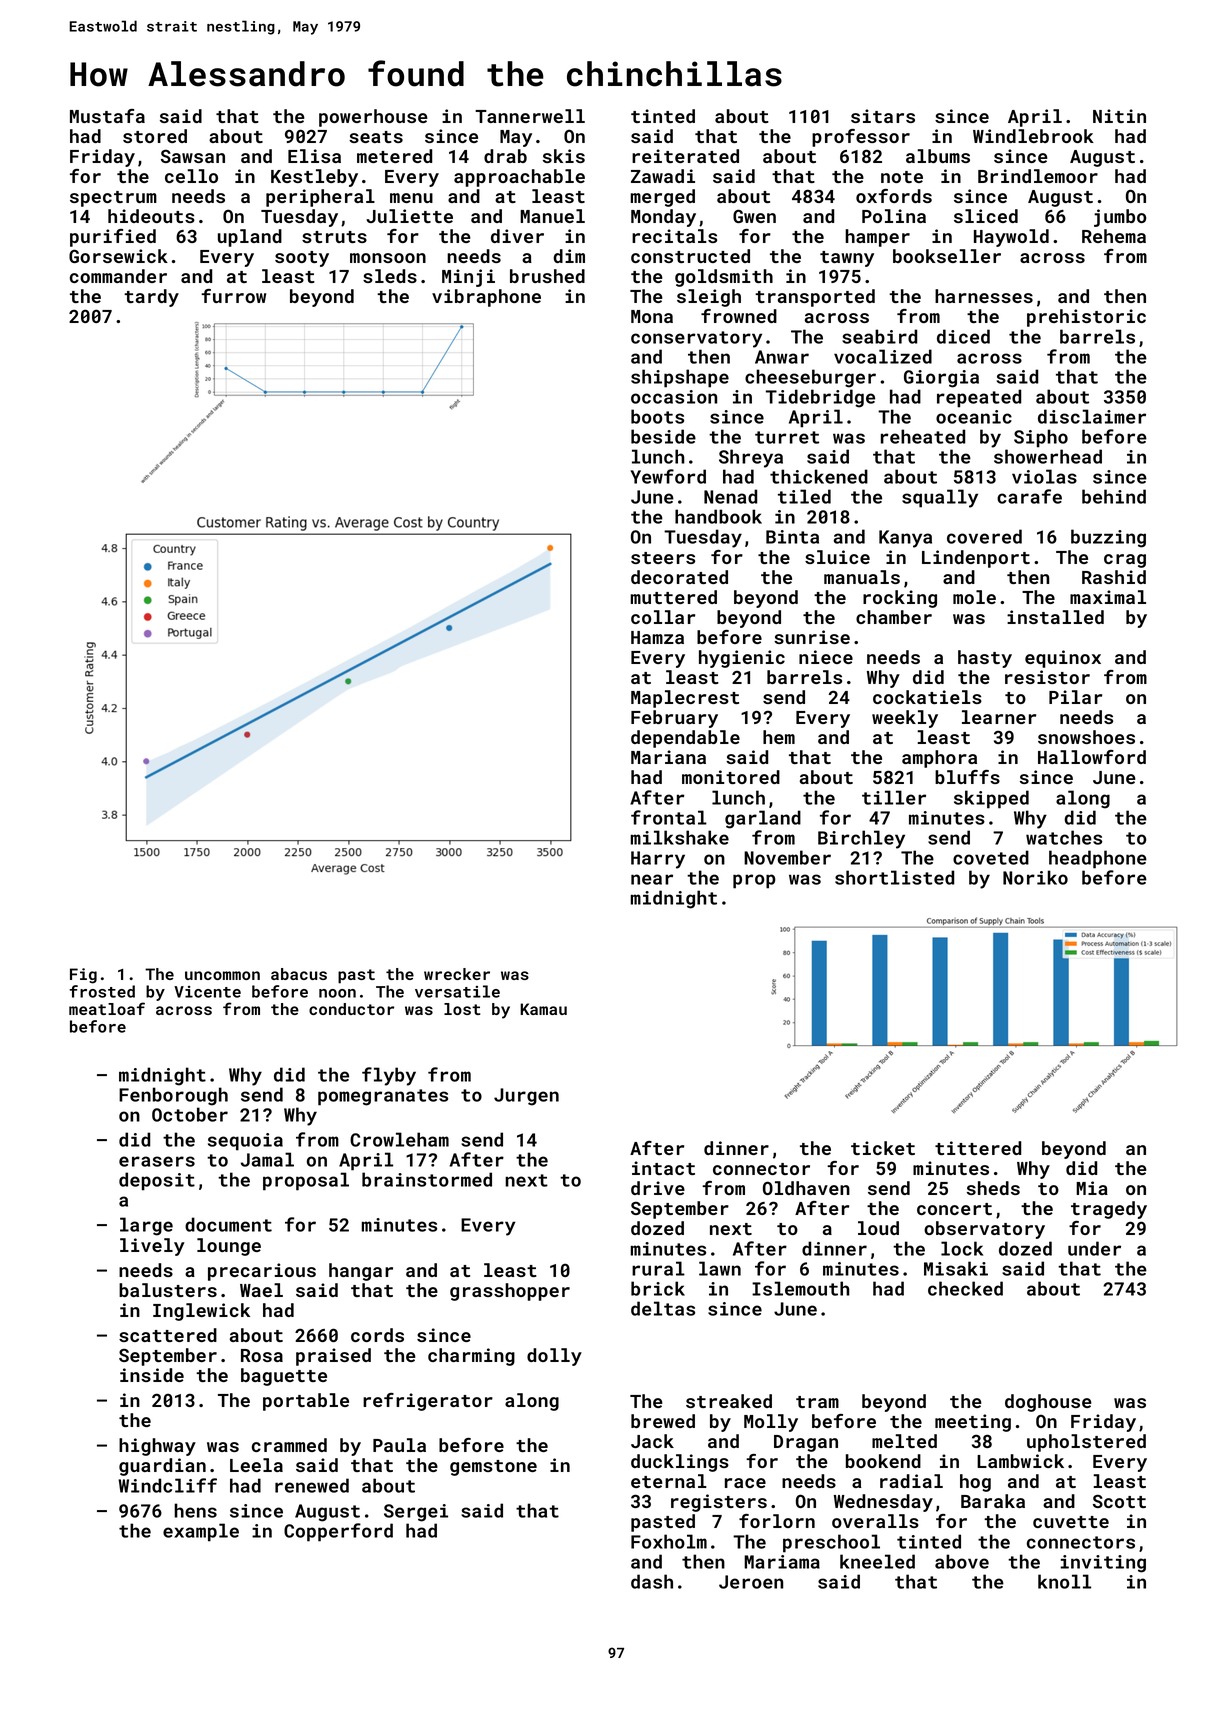 The image size is (1216, 1720). Describe the element at coordinates (519, 178) in the screenshot. I see `approachable` at that location.
